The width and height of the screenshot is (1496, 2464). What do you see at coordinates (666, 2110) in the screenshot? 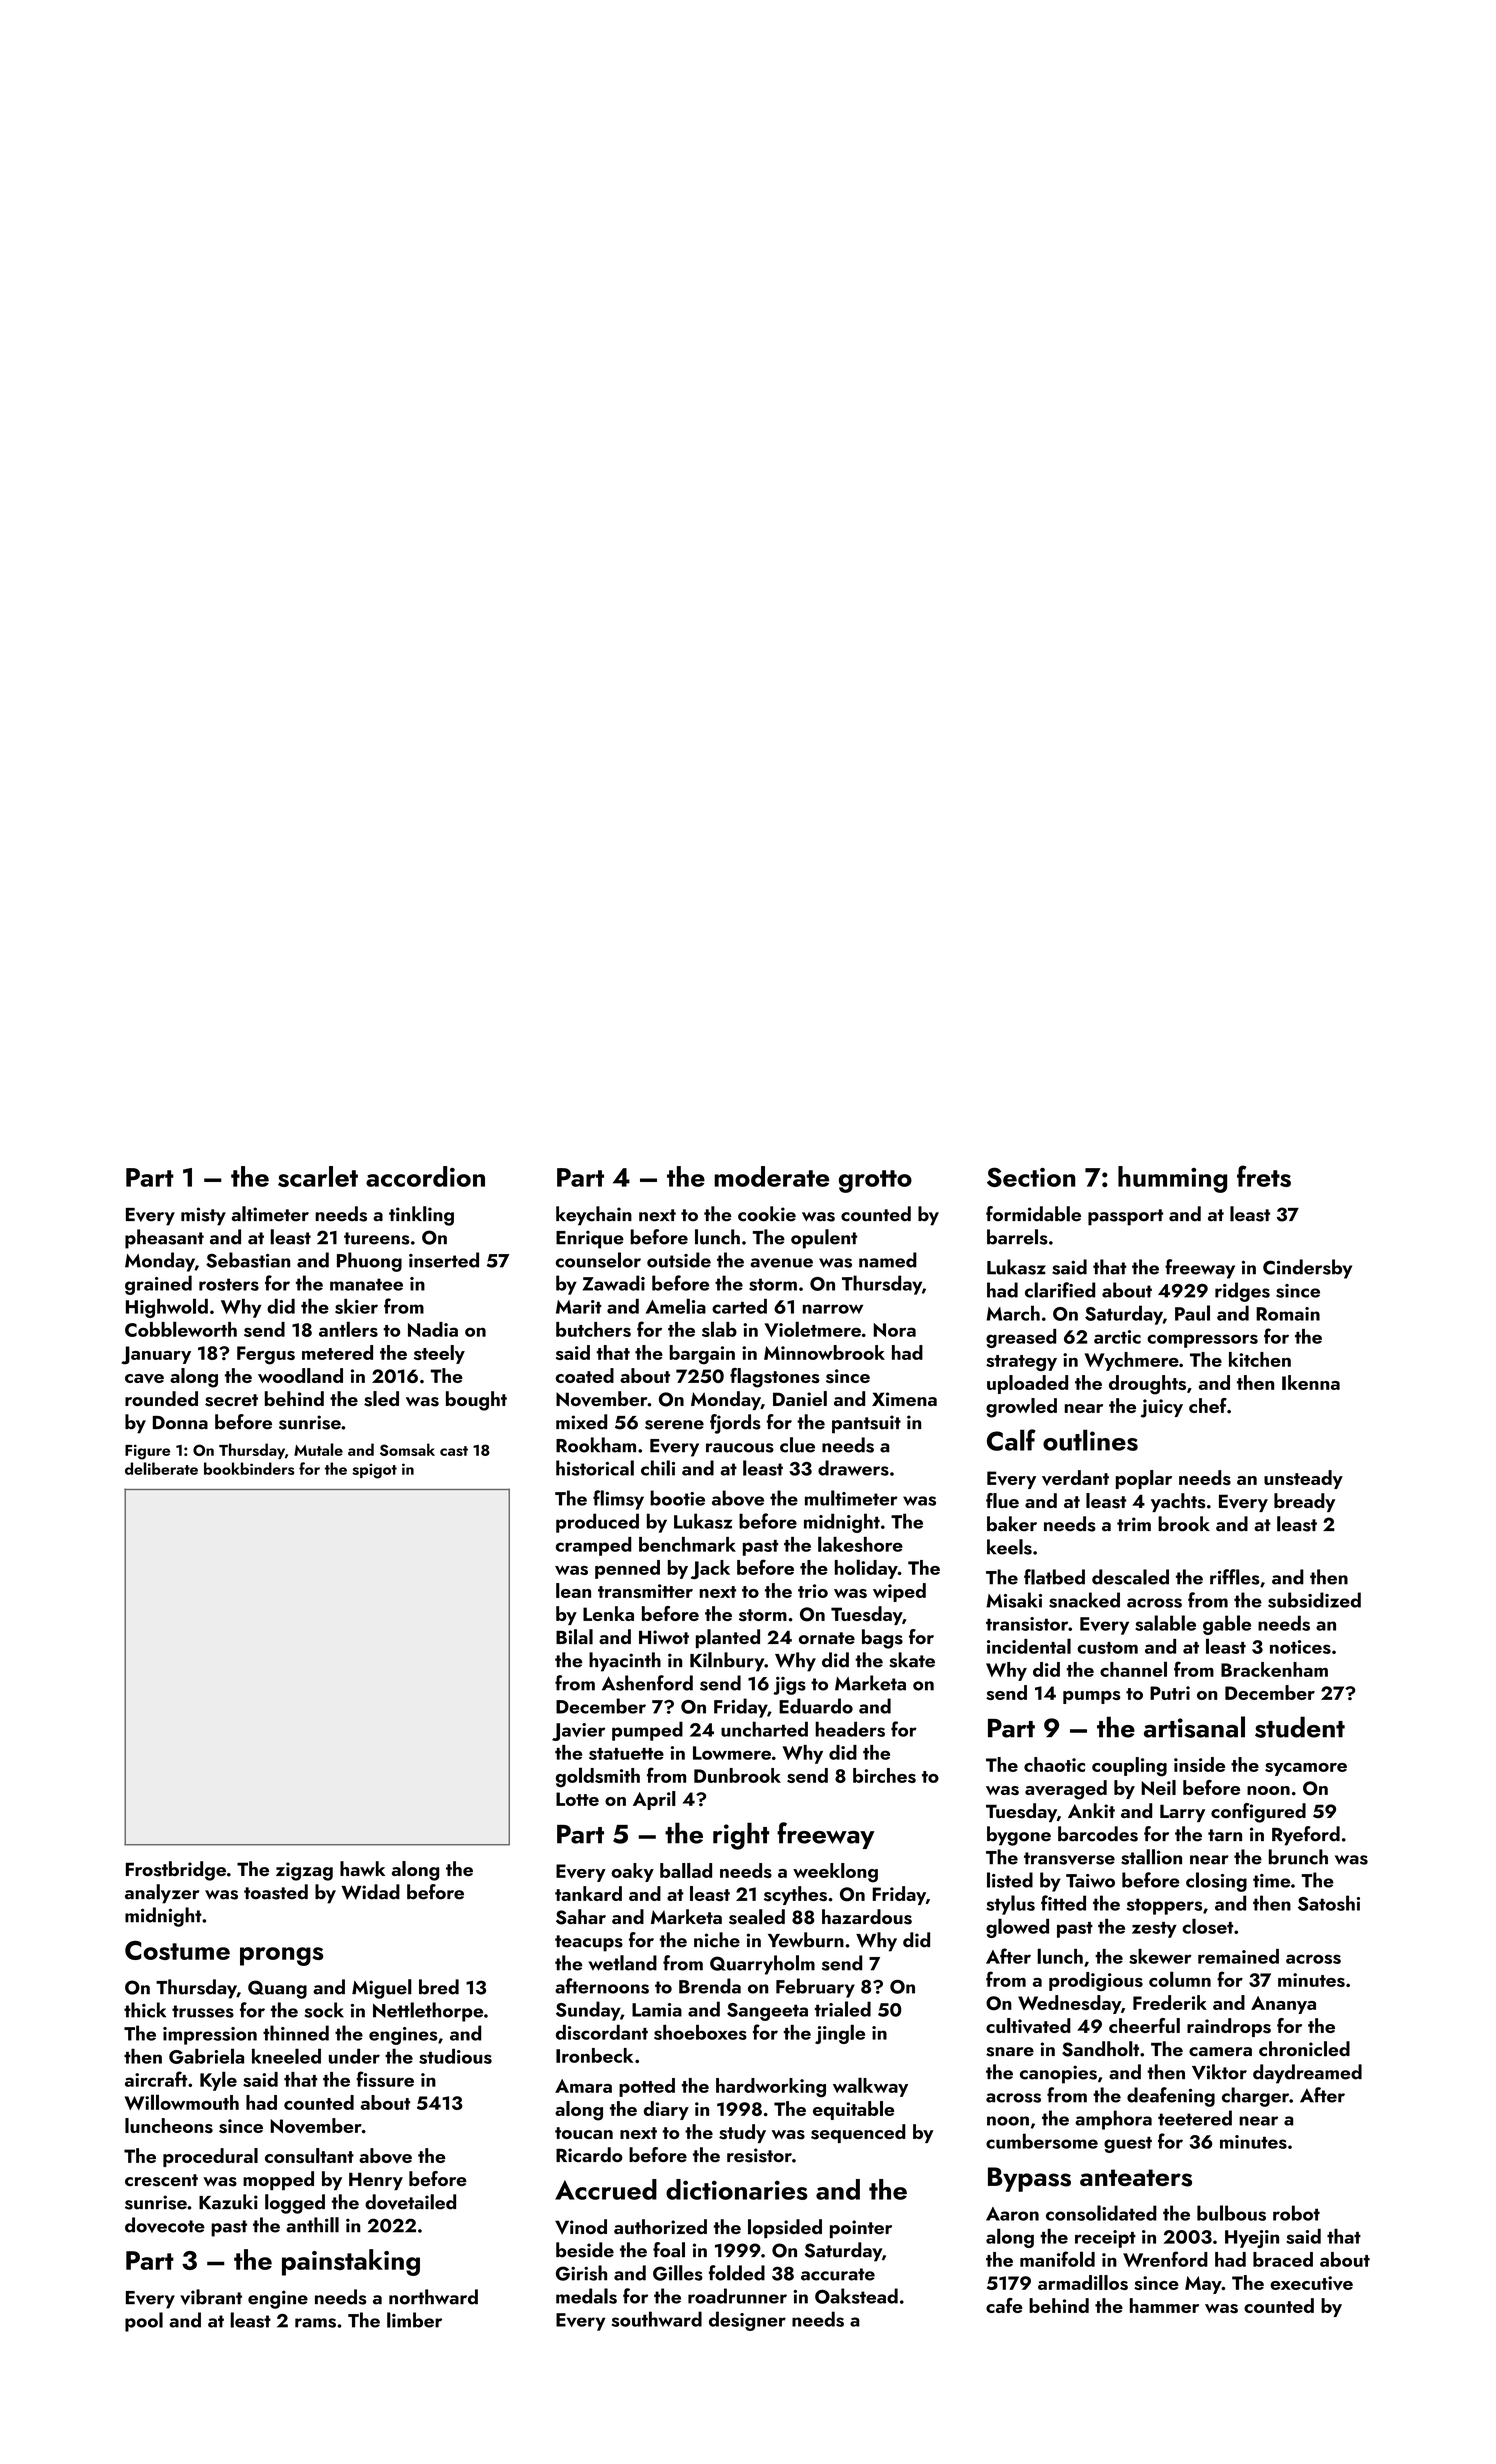
I see `diary` at bounding box center [666, 2110].
